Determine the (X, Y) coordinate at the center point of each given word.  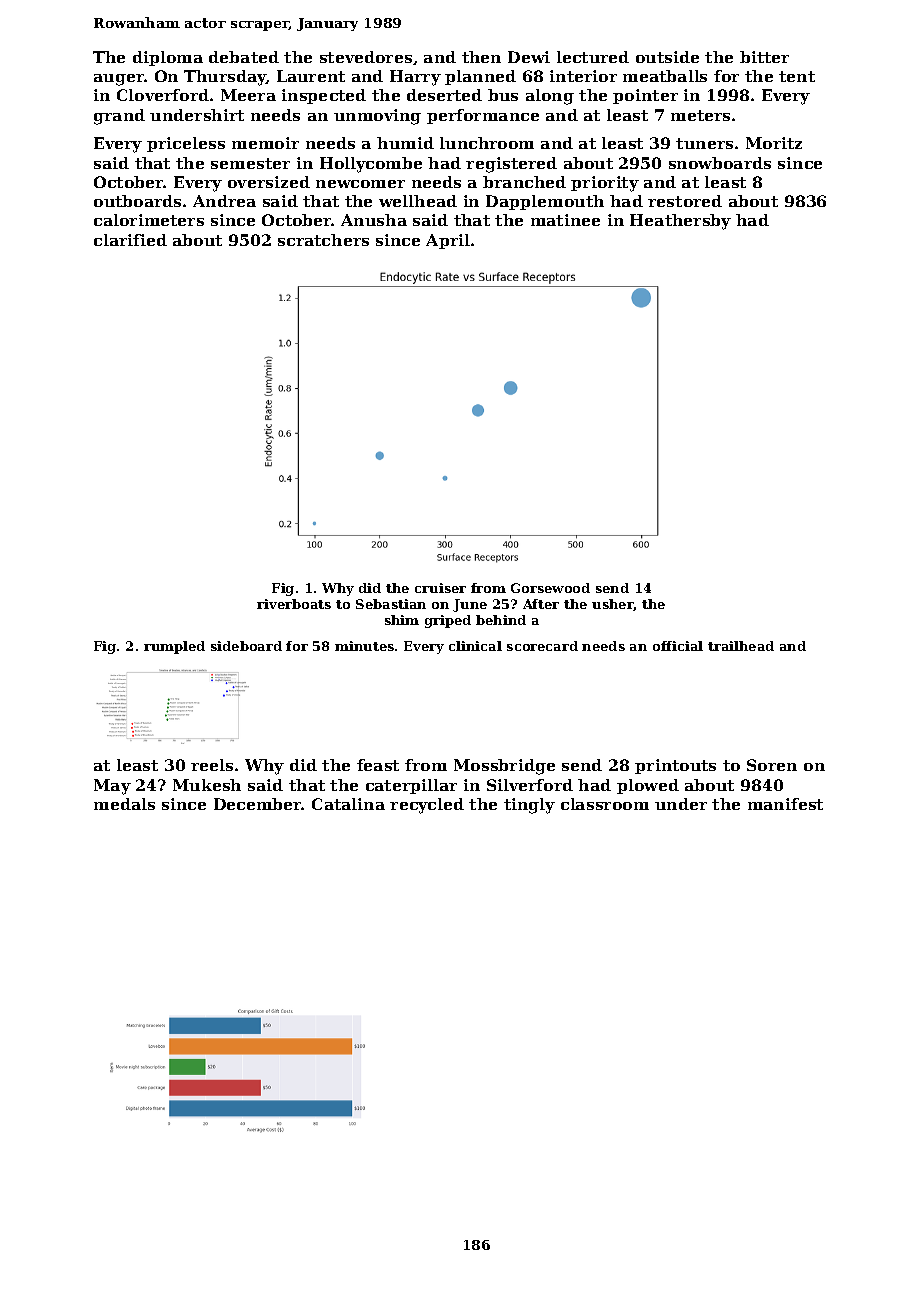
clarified (130, 240)
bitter (764, 57)
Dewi (529, 57)
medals (124, 804)
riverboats (294, 604)
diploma (168, 58)
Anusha (374, 220)
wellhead (418, 201)
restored (685, 201)
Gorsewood (550, 588)
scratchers (323, 240)
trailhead (741, 646)
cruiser (440, 588)
